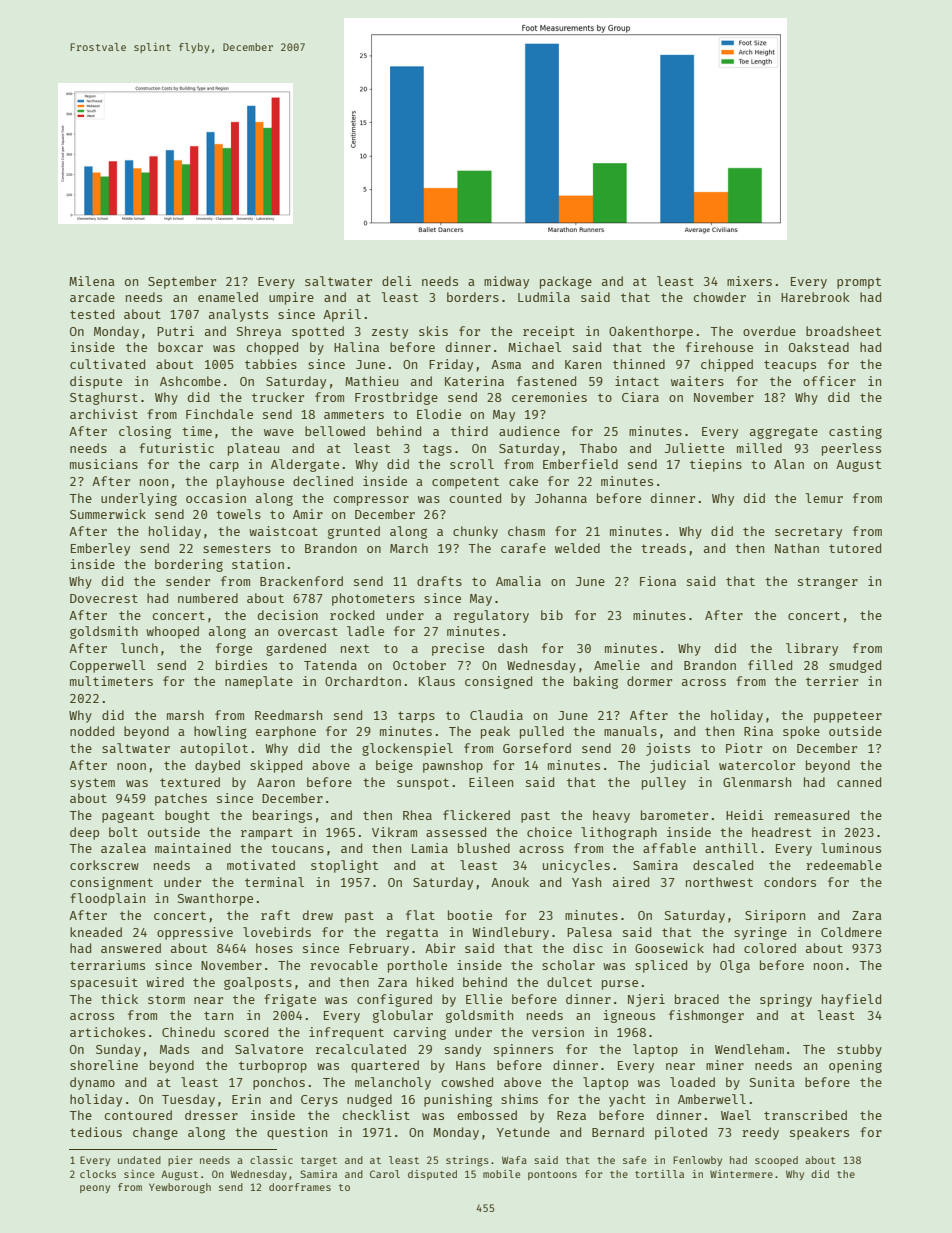  I want to click on overdue, so click(769, 331).
